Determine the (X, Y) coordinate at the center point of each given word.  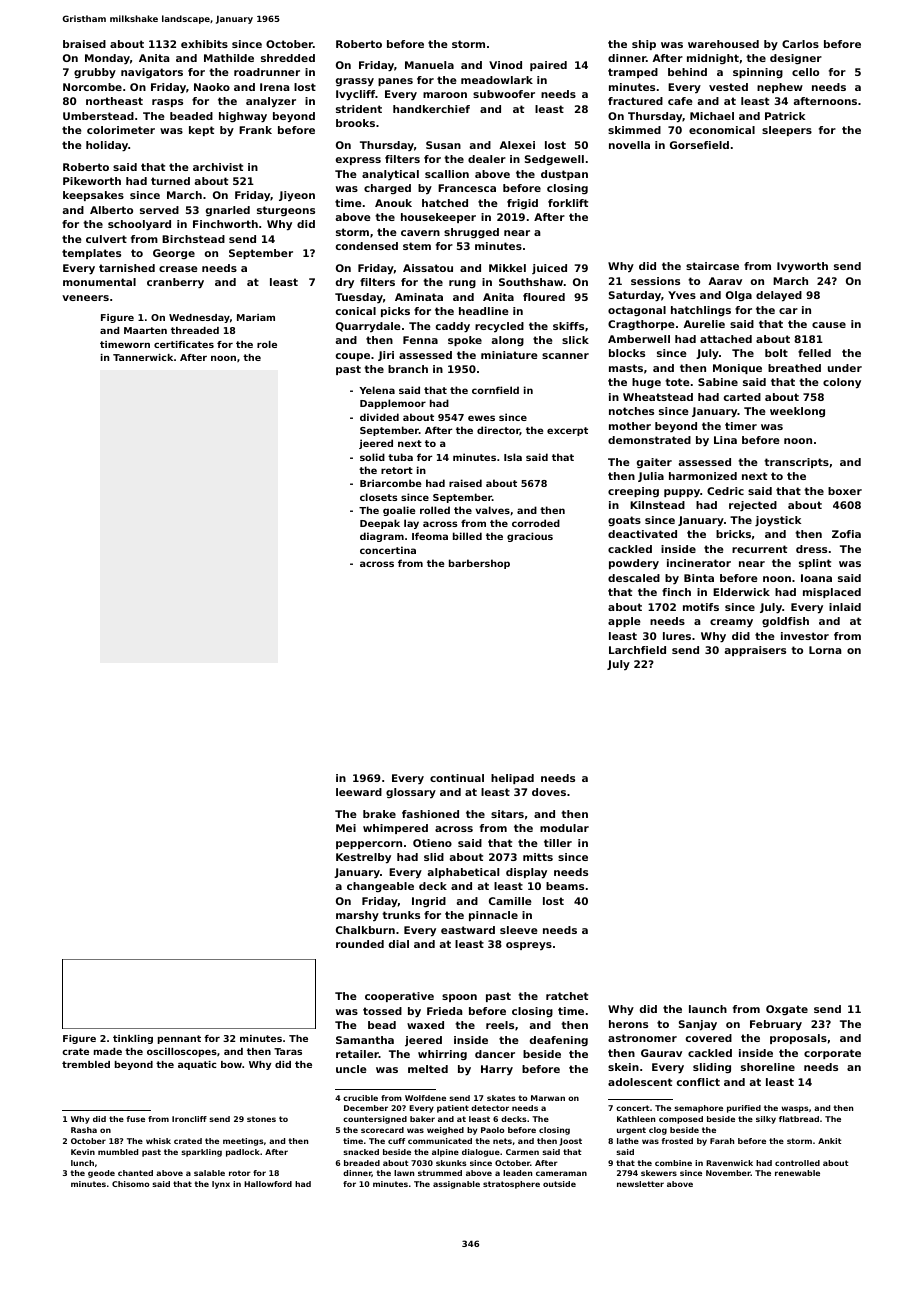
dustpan (564, 175)
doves (549, 792)
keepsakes (93, 196)
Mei (346, 828)
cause (829, 325)
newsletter (640, 1184)
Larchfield (637, 650)
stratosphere (511, 1185)
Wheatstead (658, 397)
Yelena (377, 390)
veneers (85, 298)
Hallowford (268, 1184)
